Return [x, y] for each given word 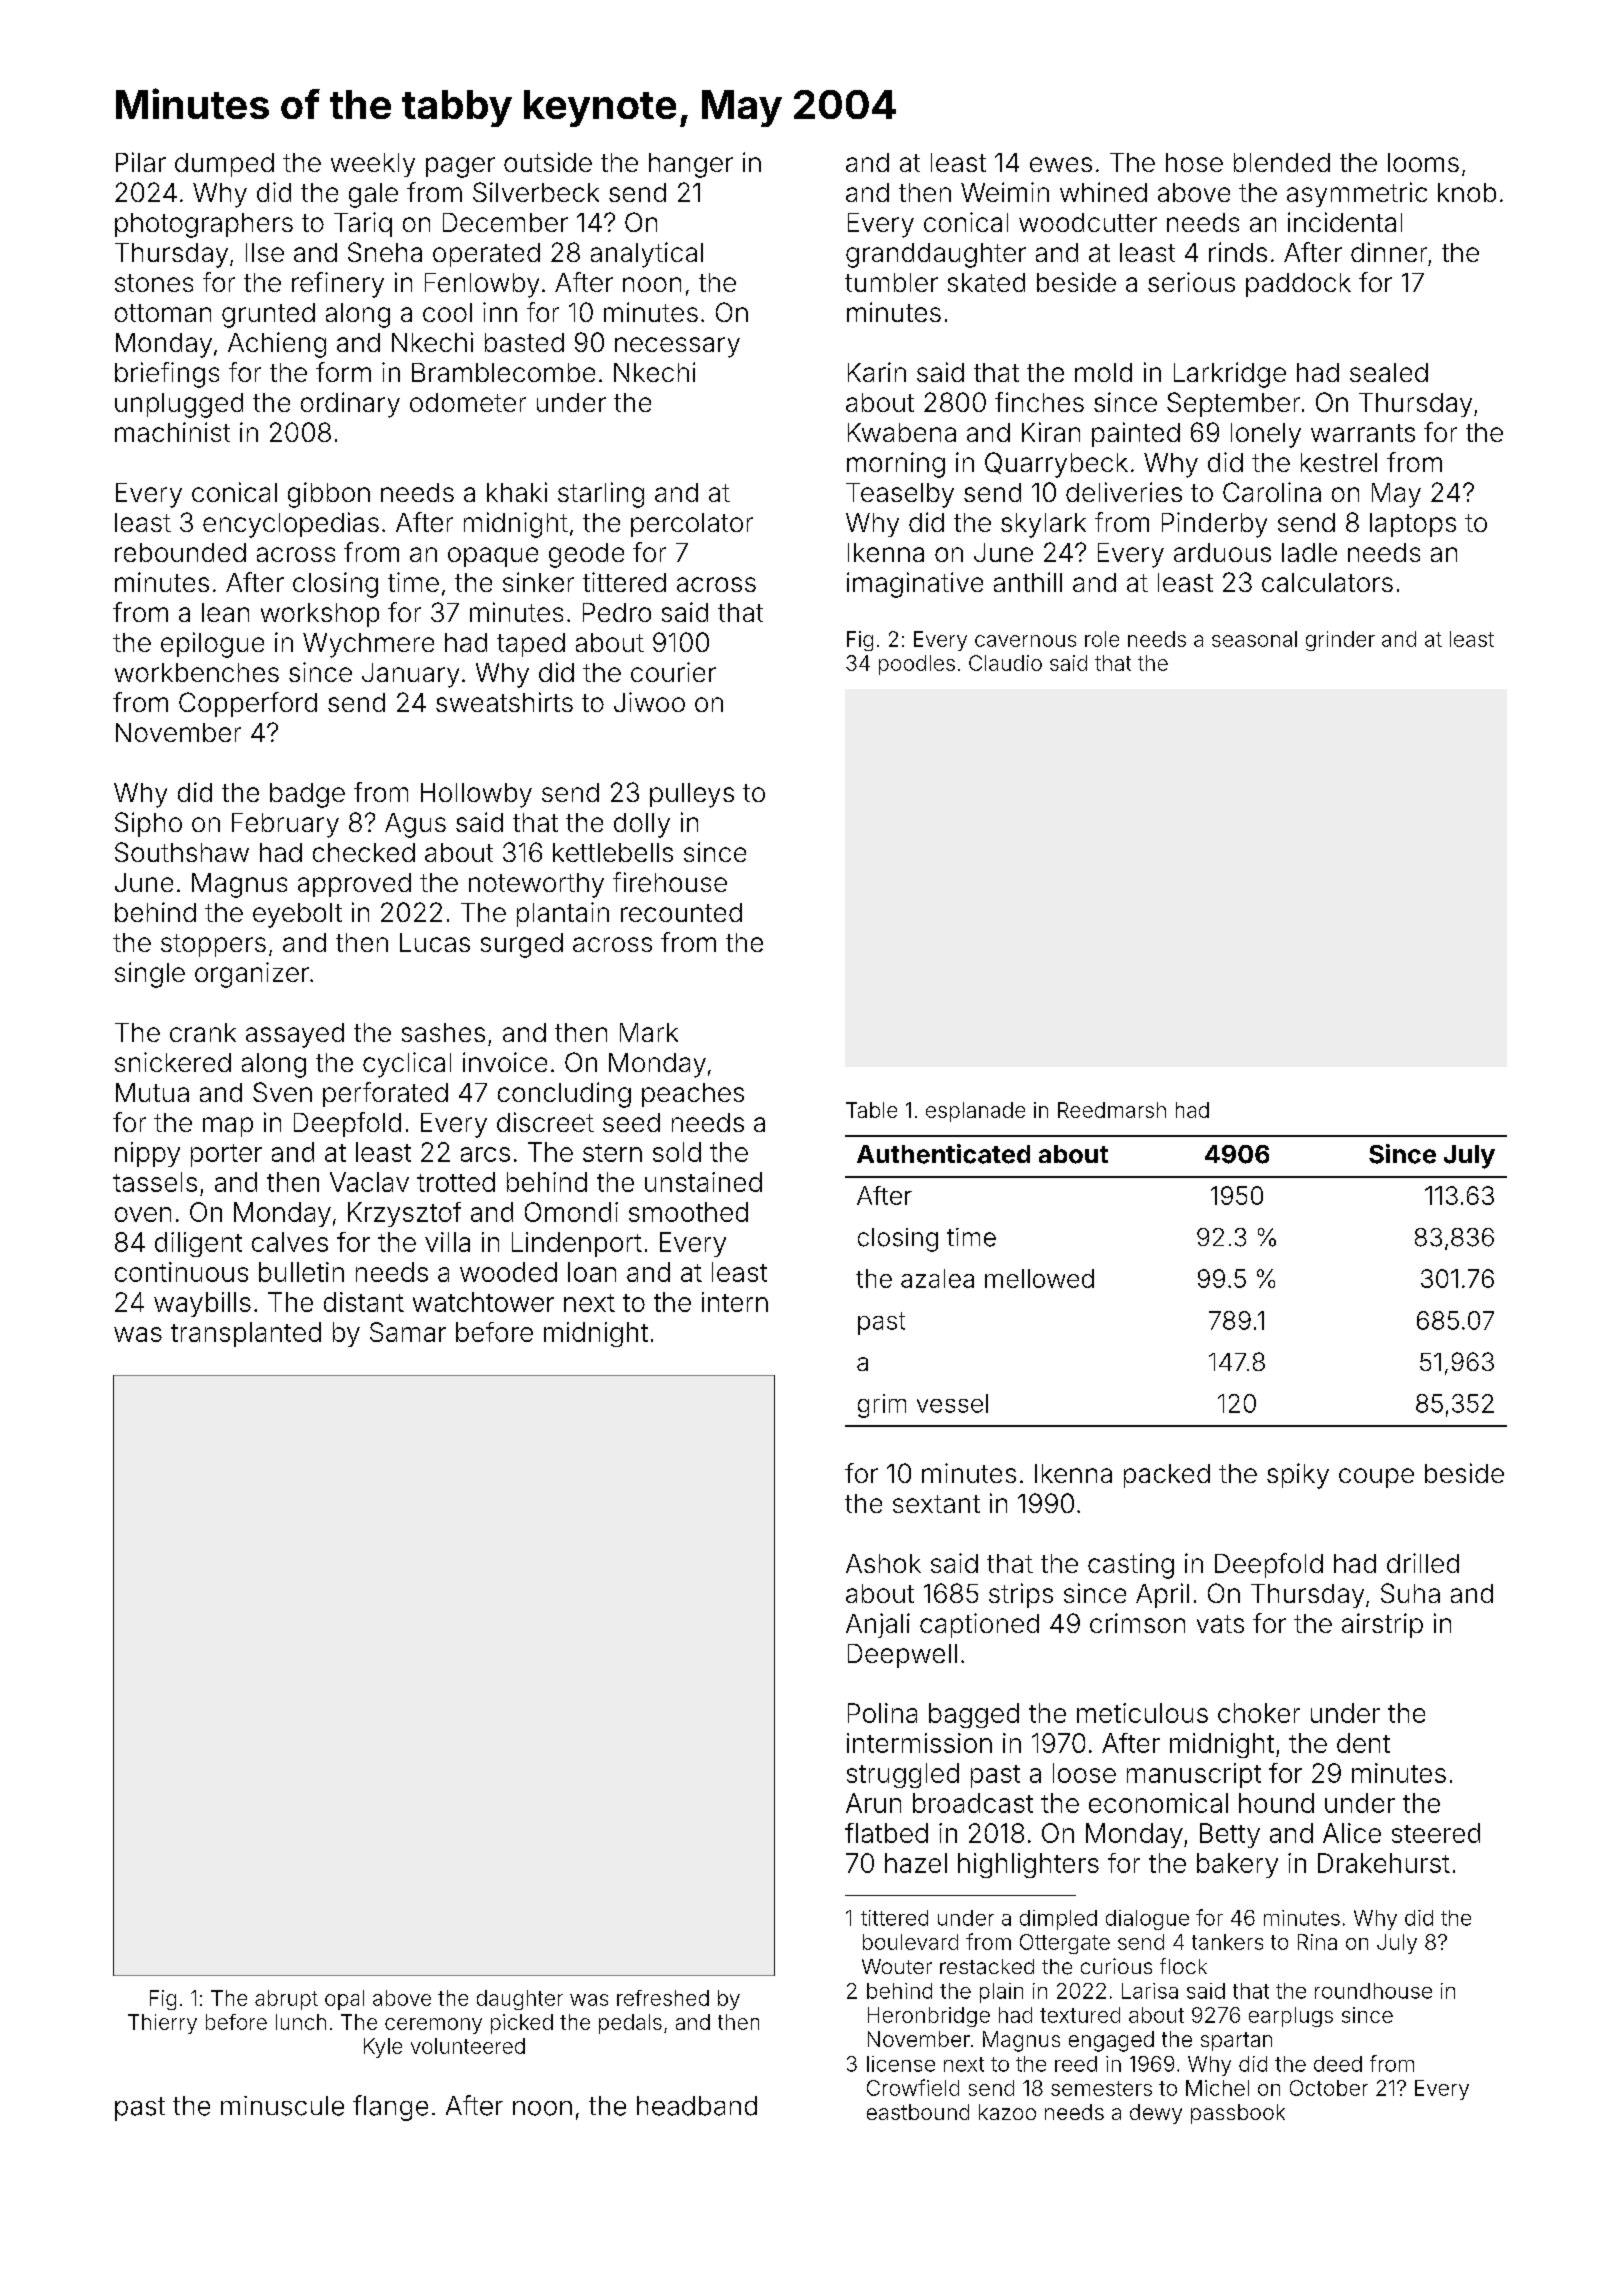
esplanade [975, 1112]
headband [697, 2106]
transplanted [246, 1334]
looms [1423, 162]
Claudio [1005, 663]
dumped [224, 165]
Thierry [162, 2024]
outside [548, 162]
